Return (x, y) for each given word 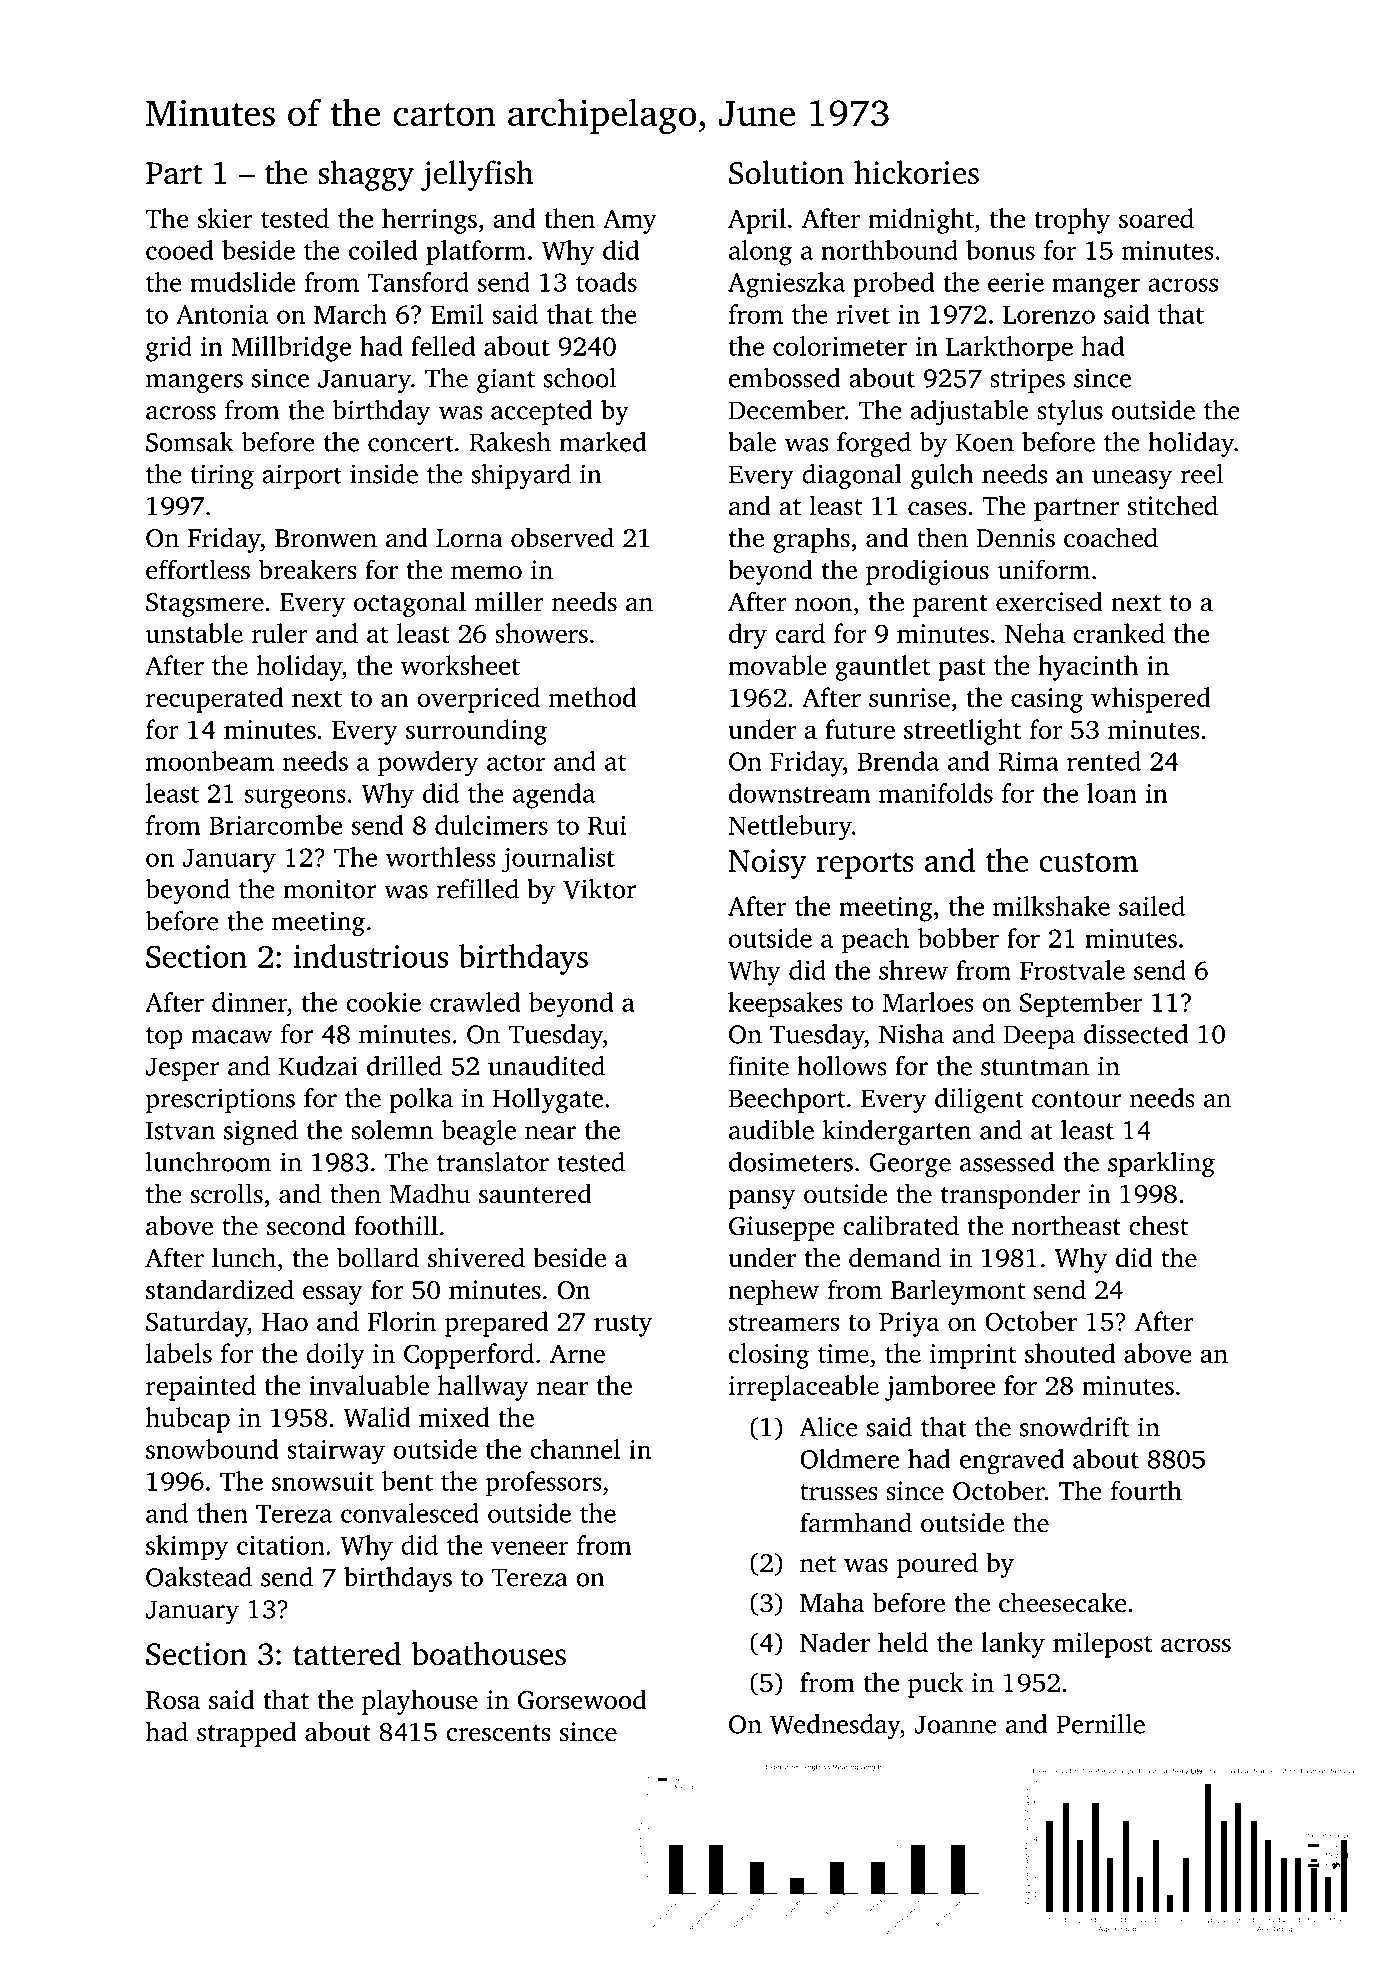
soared (1156, 218)
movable (777, 665)
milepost (1102, 1645)
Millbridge (291, 349)
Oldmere (849, 1459)
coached (1111, 537)
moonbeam (210, 761)
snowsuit (323, 1481)
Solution (786, 172)
